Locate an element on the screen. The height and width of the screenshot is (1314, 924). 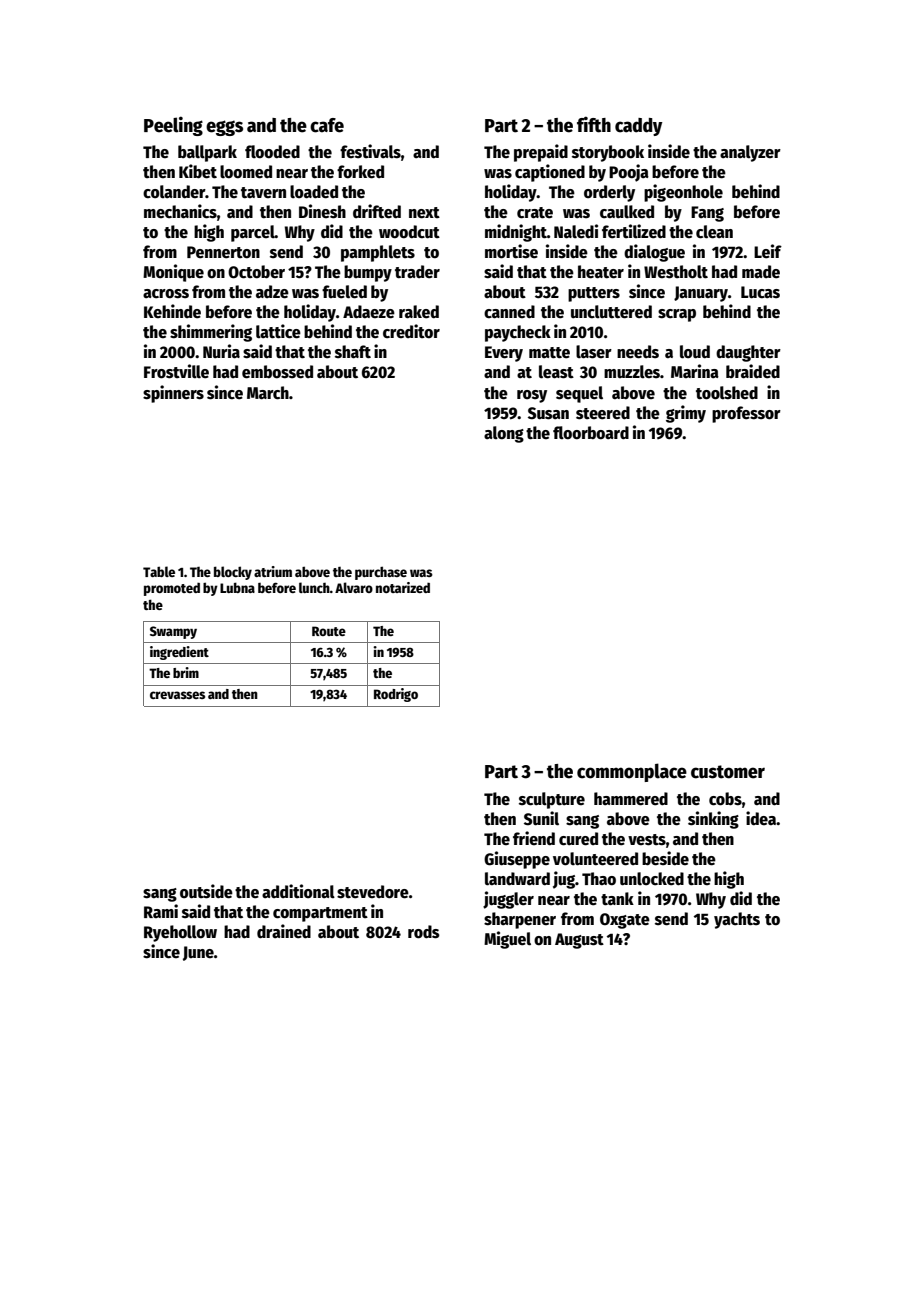
caddy is located at coordinates (639, 127).
